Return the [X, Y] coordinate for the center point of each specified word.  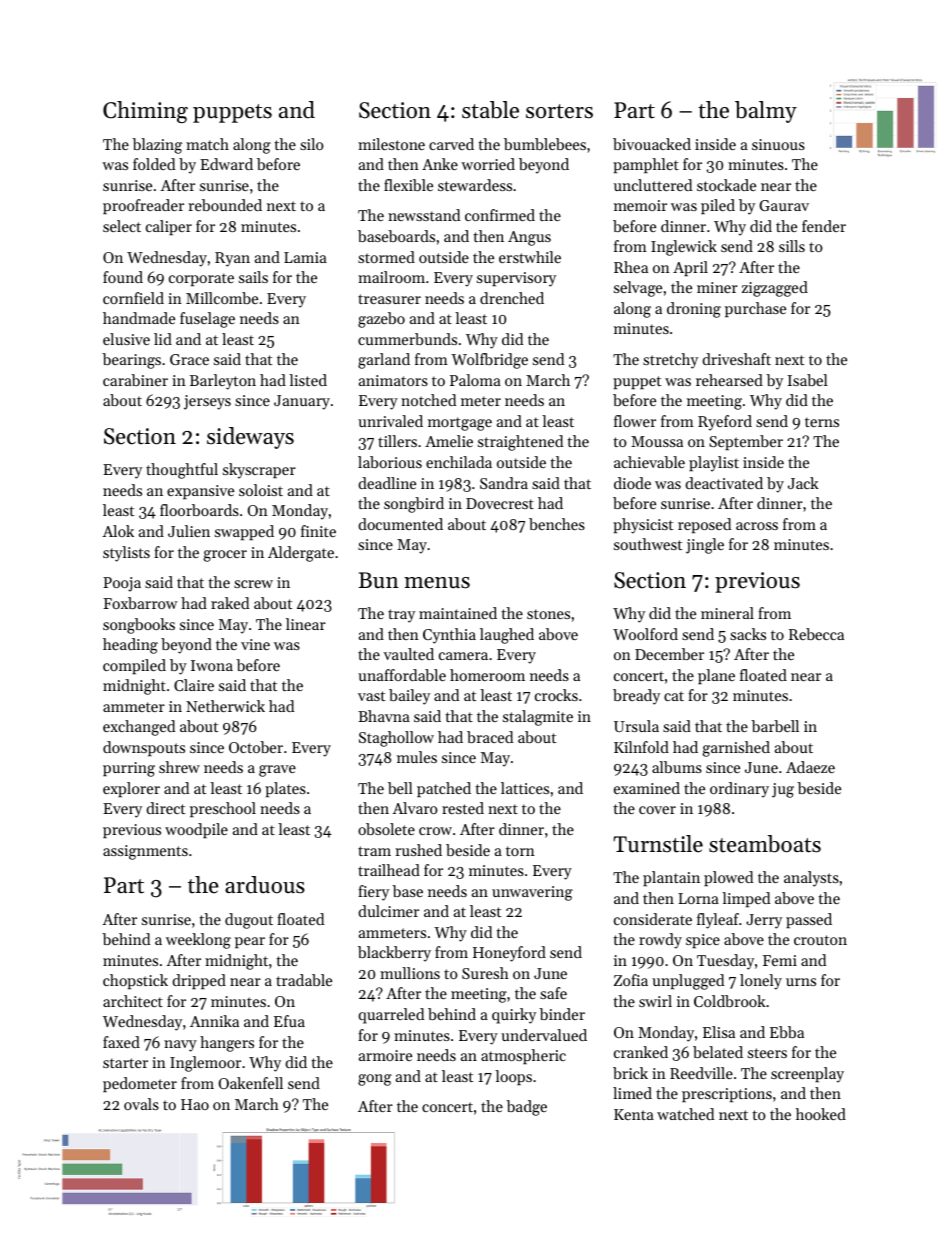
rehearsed [729, 380]
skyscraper [259, 471]
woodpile [196, 830]
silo [312, 144]
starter [125, 1063]
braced [490, 737]
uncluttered [653, 185]
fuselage [207, 320]
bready [636, 697]
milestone [391, 144]
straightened [520, 443]
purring [129, 769]
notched [428, 400]
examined [647, 788]
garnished [736, 749]
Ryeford [725, 423]
